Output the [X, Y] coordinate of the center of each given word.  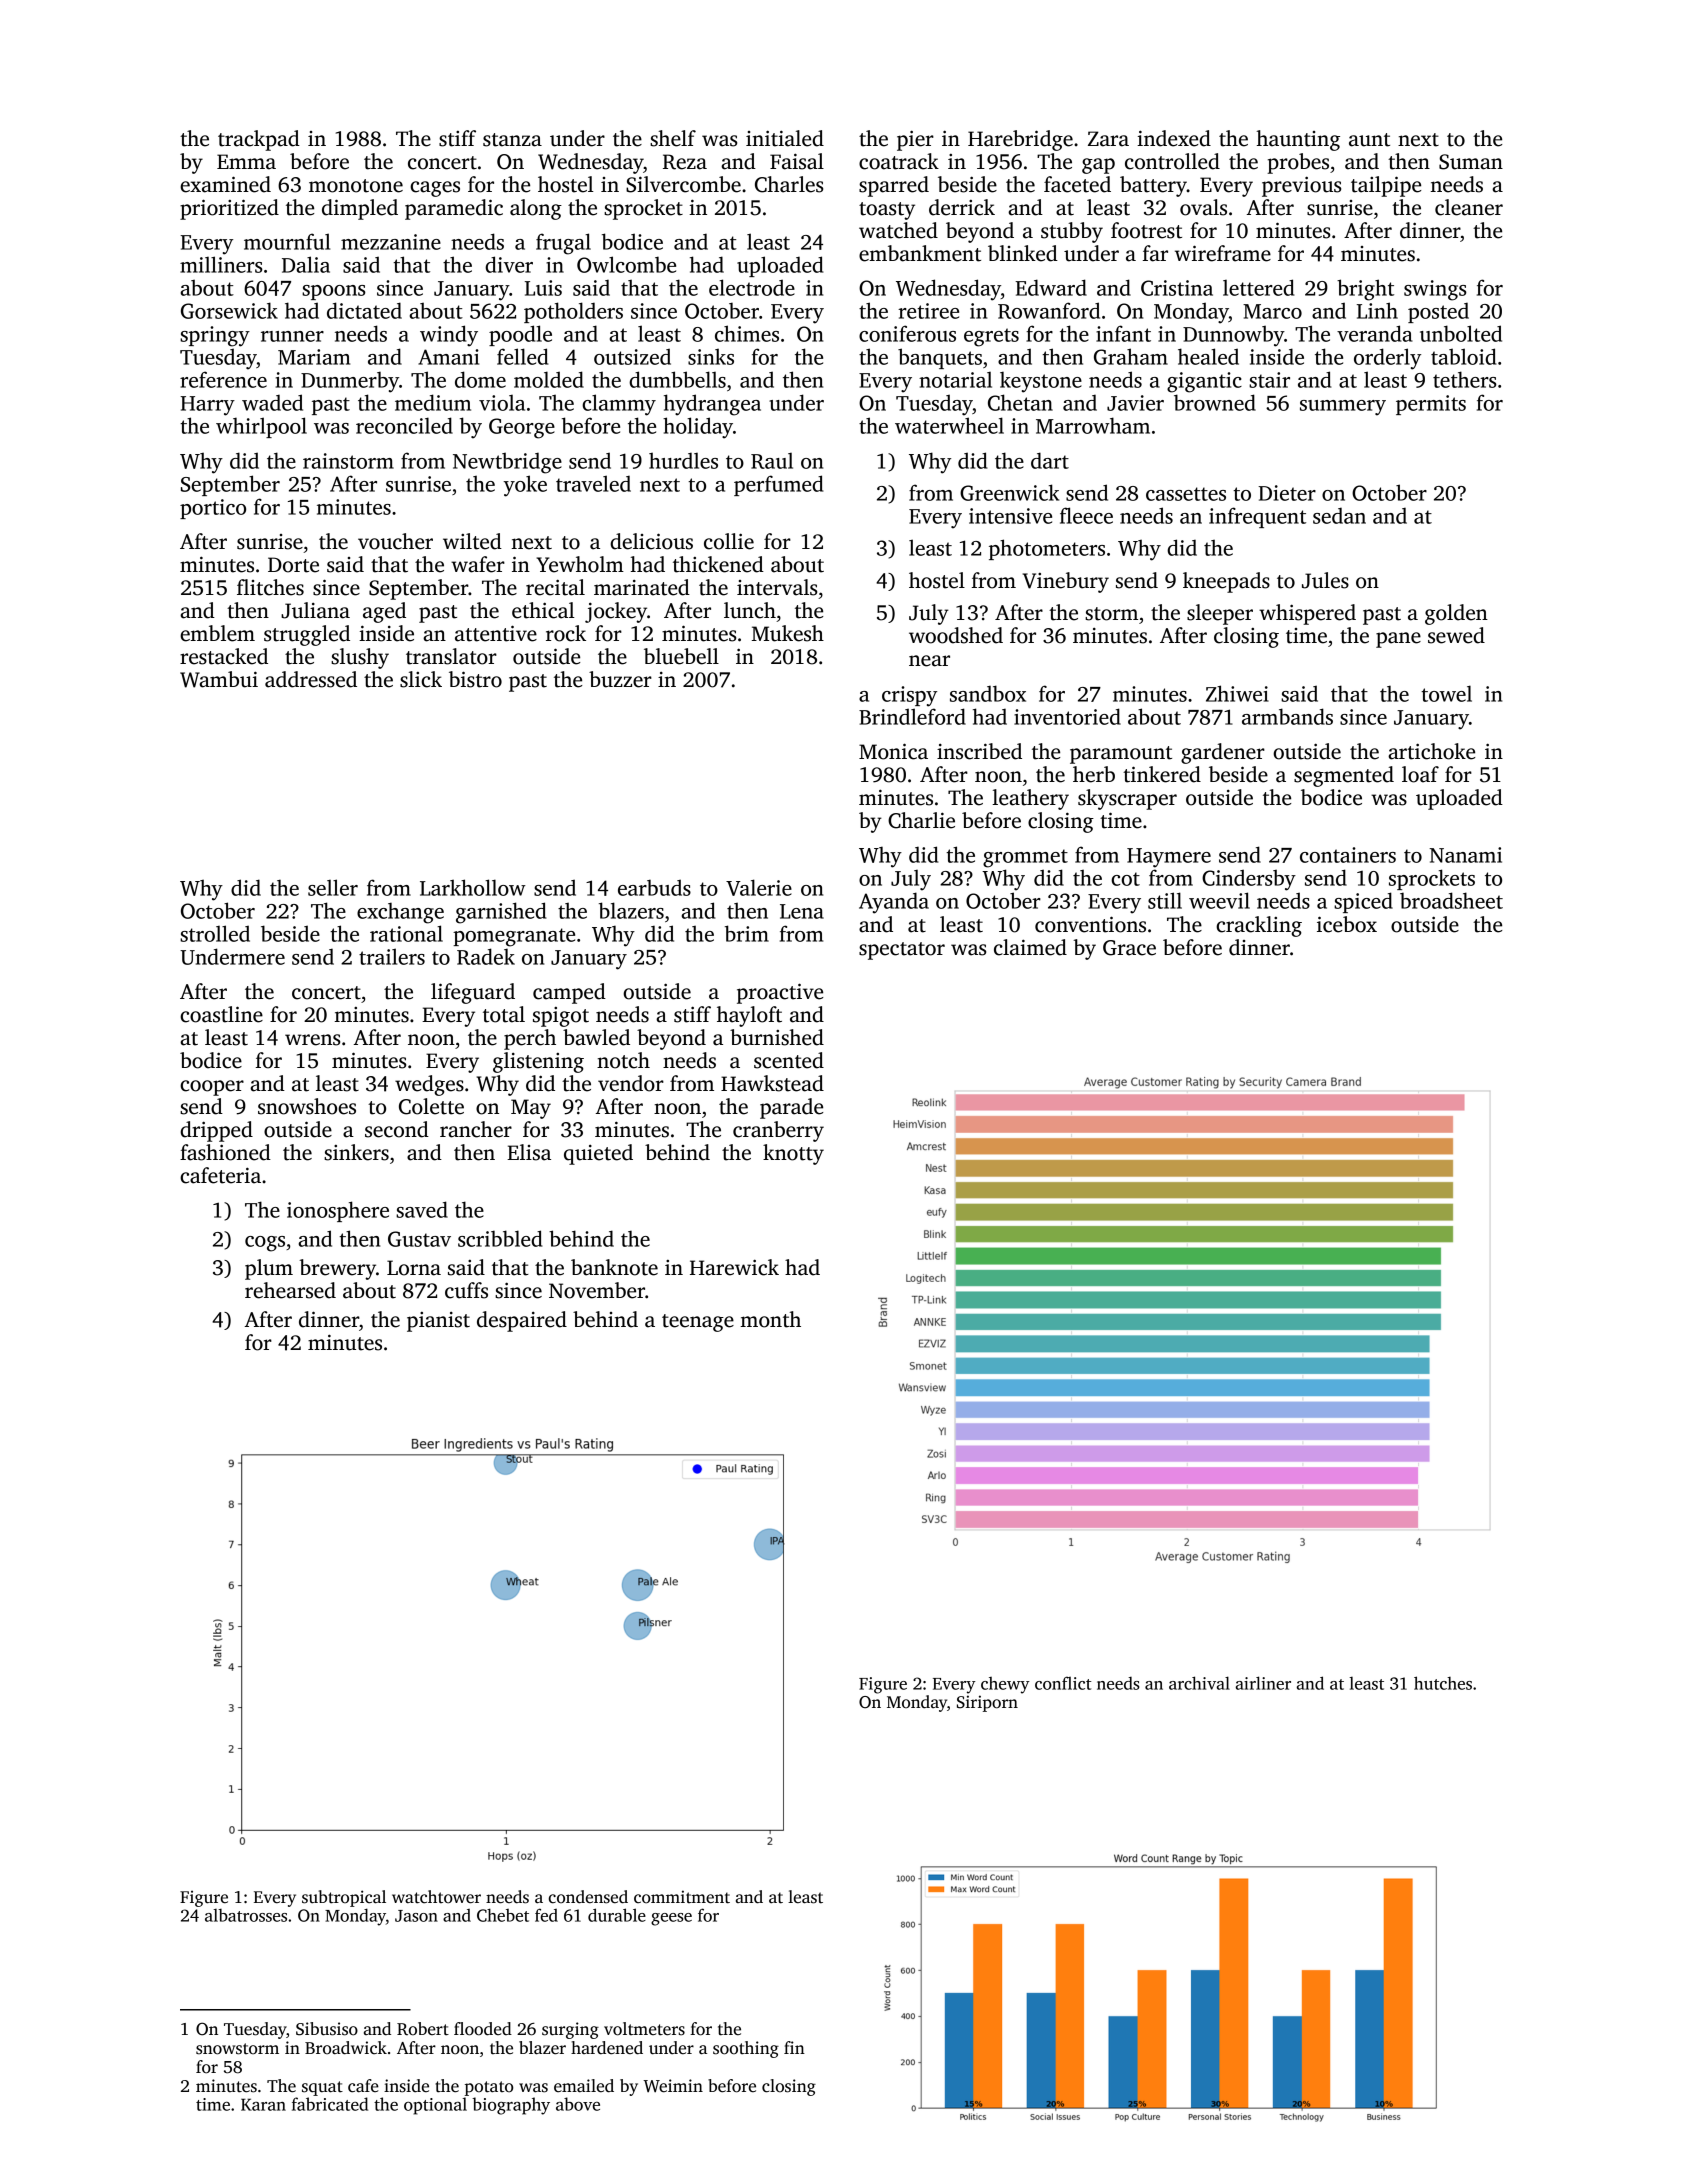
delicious [651, 541]
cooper [212, 1088]
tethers [1465, 379]
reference [223, 379]
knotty [793, 1154]
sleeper [1220, 614]
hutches [1443, 1683]
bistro [475, 679]
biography [511, 2106]
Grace [1129, 948]
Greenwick [1009, 492]
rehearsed [290, 1290]
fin [794, 2047]
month [770, 1319]
